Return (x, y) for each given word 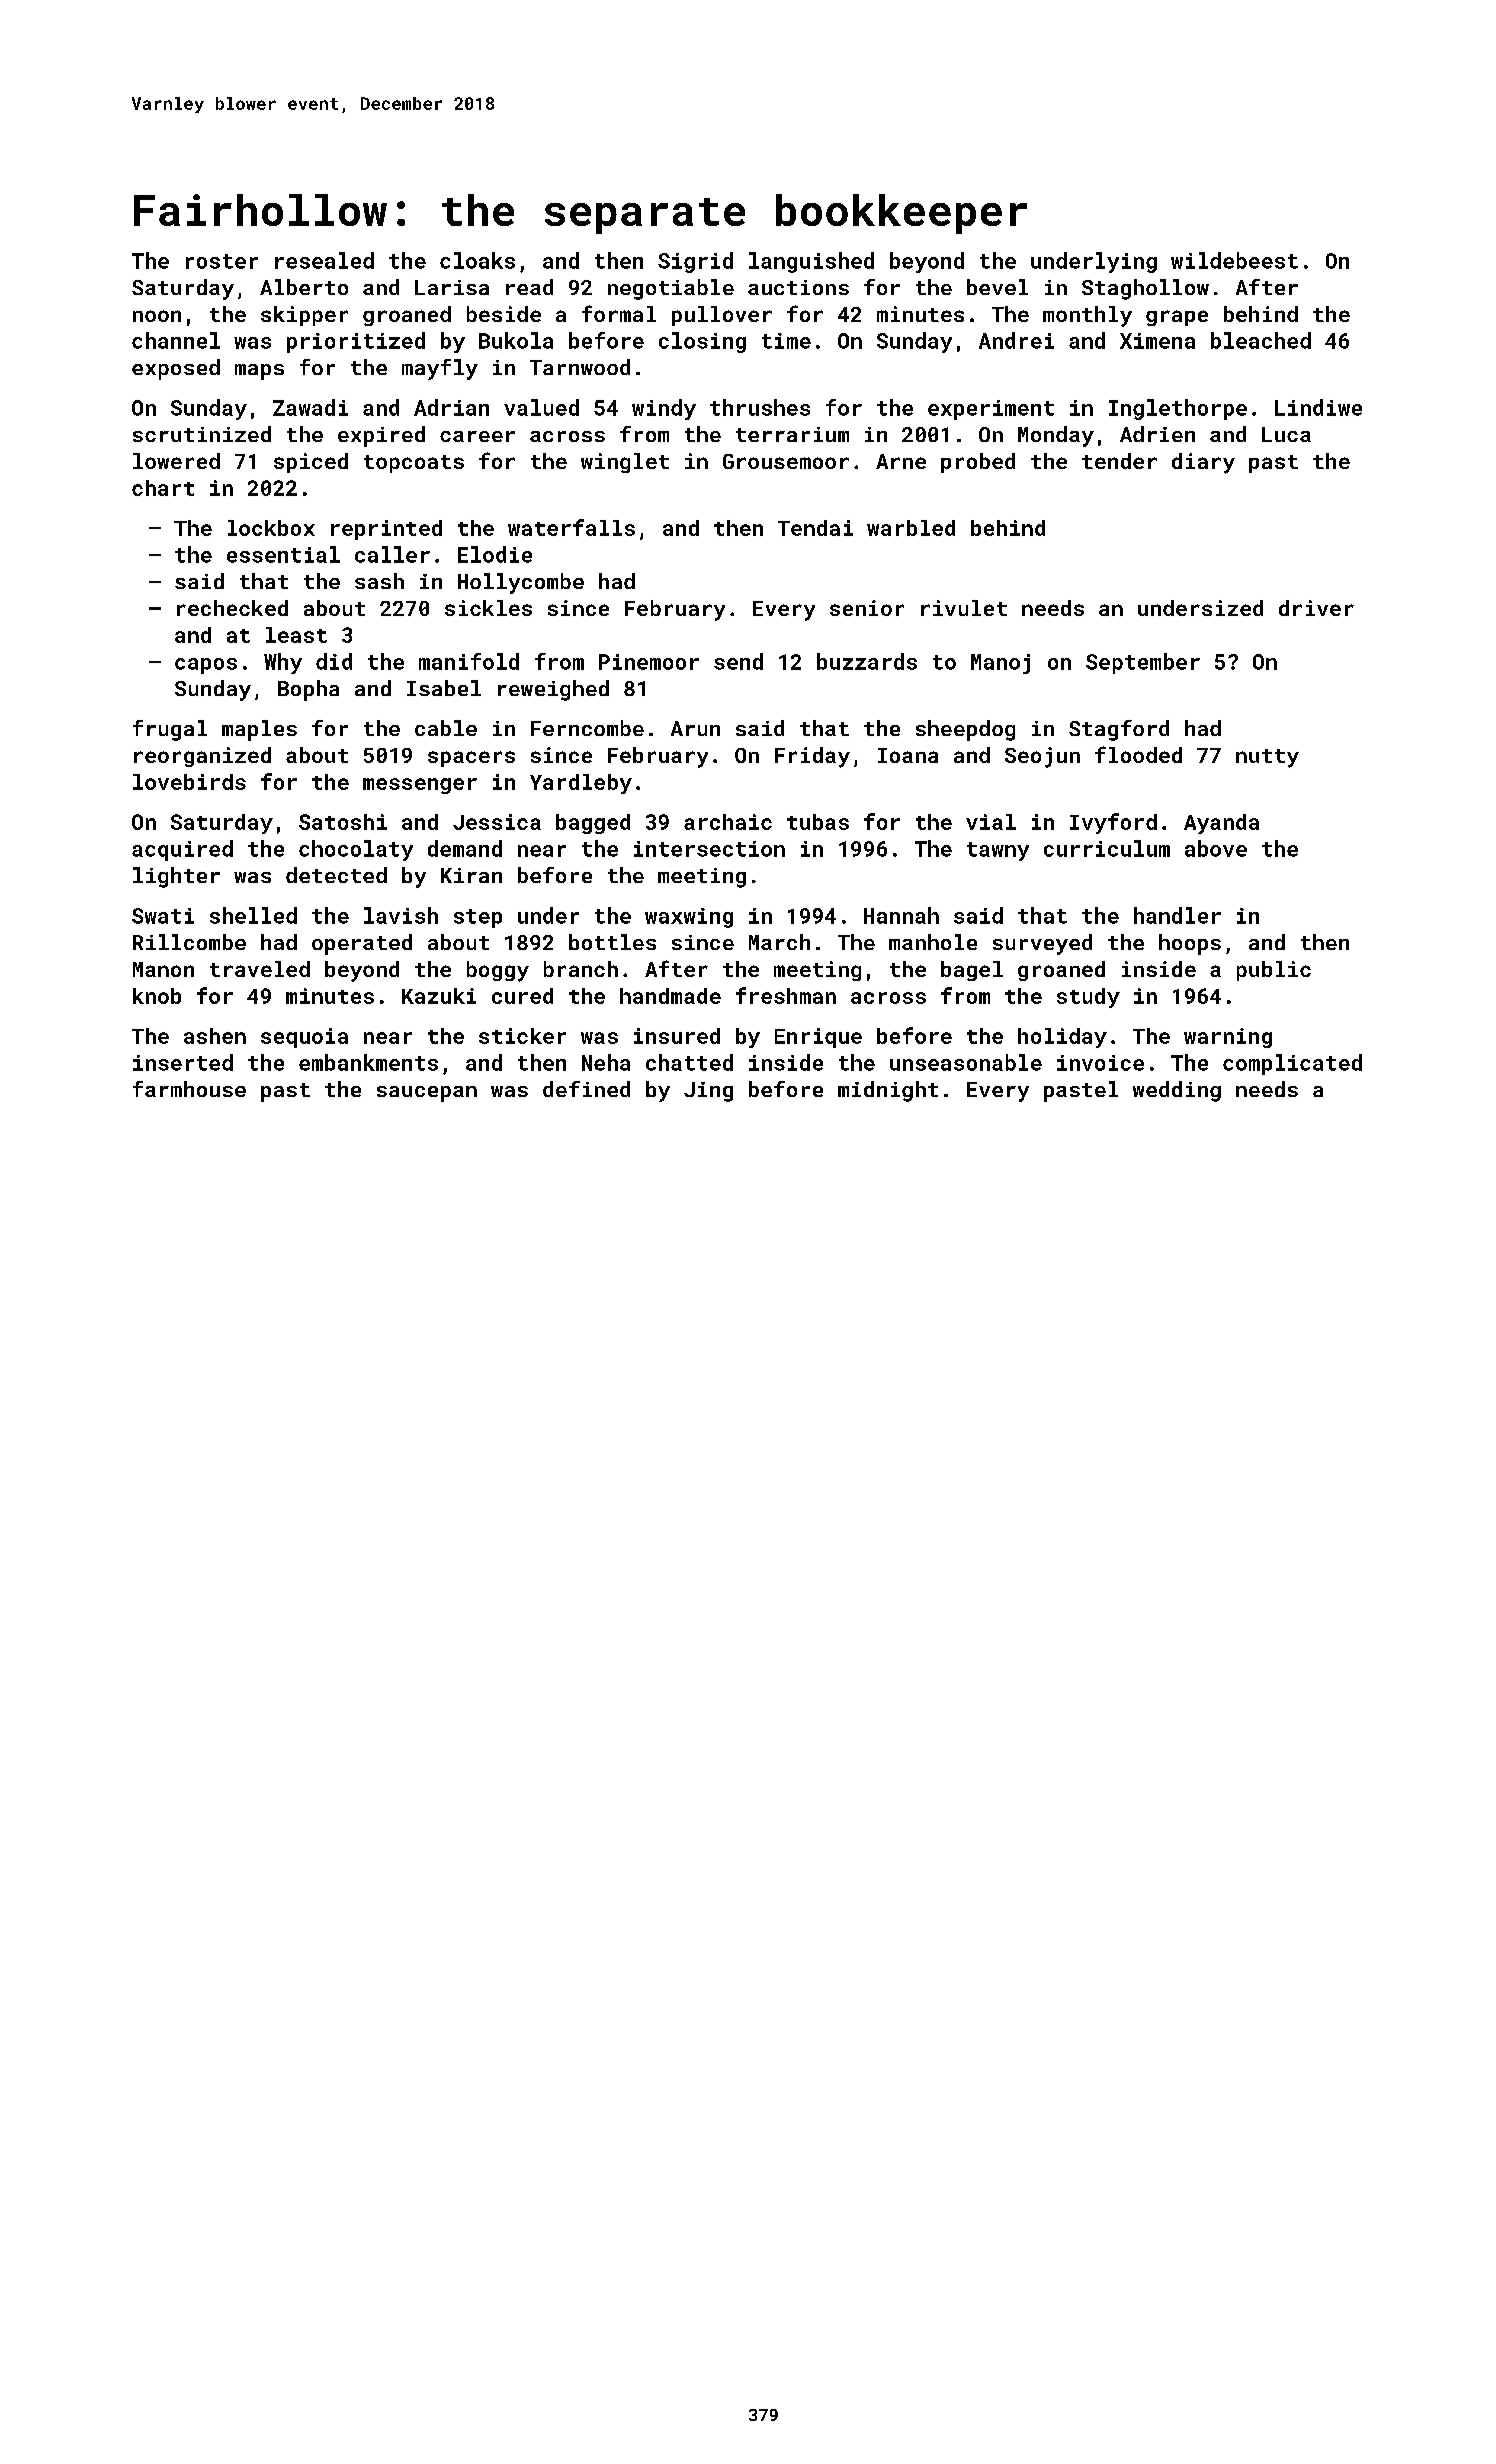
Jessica (497, 822)
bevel (997, 287)
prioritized (356, 342)
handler (1177, 915)
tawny (998, 851)
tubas (818, 822)
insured (677, 1036)
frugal (170, 730)
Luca (1286, 434)
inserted (183, 1062)
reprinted (386, 530)
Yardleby (581, 784)
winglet (625, 463)
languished (811, 262)
